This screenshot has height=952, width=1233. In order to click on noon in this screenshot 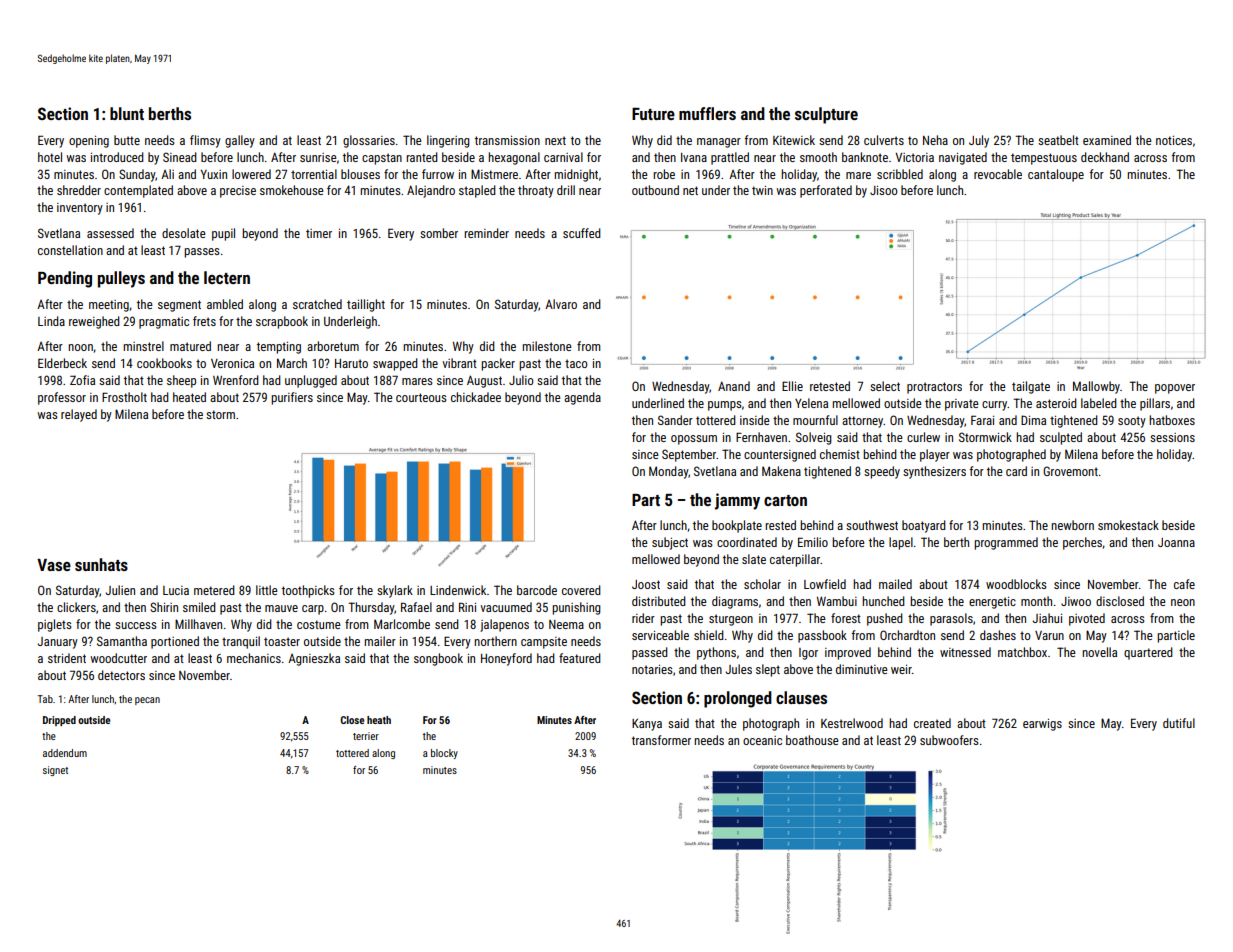, I will do `click(80, 347)`.
